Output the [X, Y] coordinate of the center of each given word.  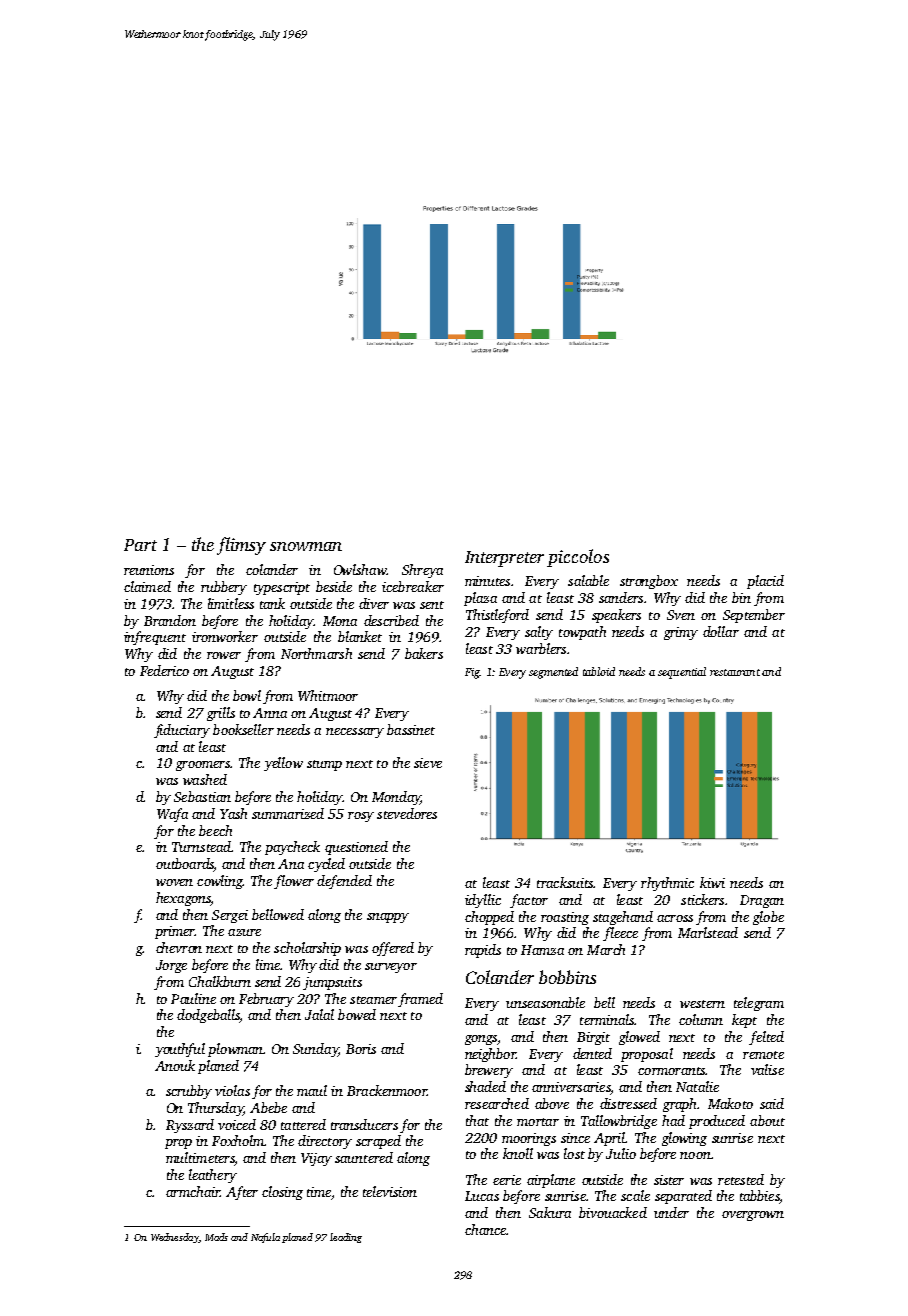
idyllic [483, 901]
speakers [616, 616]
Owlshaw [360, 569]
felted [766, 1038]
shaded [485, 1086]
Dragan [762, 901]
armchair [193, 1191]
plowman [236, 1050]
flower [294, 882]
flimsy [241, 546]
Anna [270, 713]
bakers [424, 653]
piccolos [578, 558]
